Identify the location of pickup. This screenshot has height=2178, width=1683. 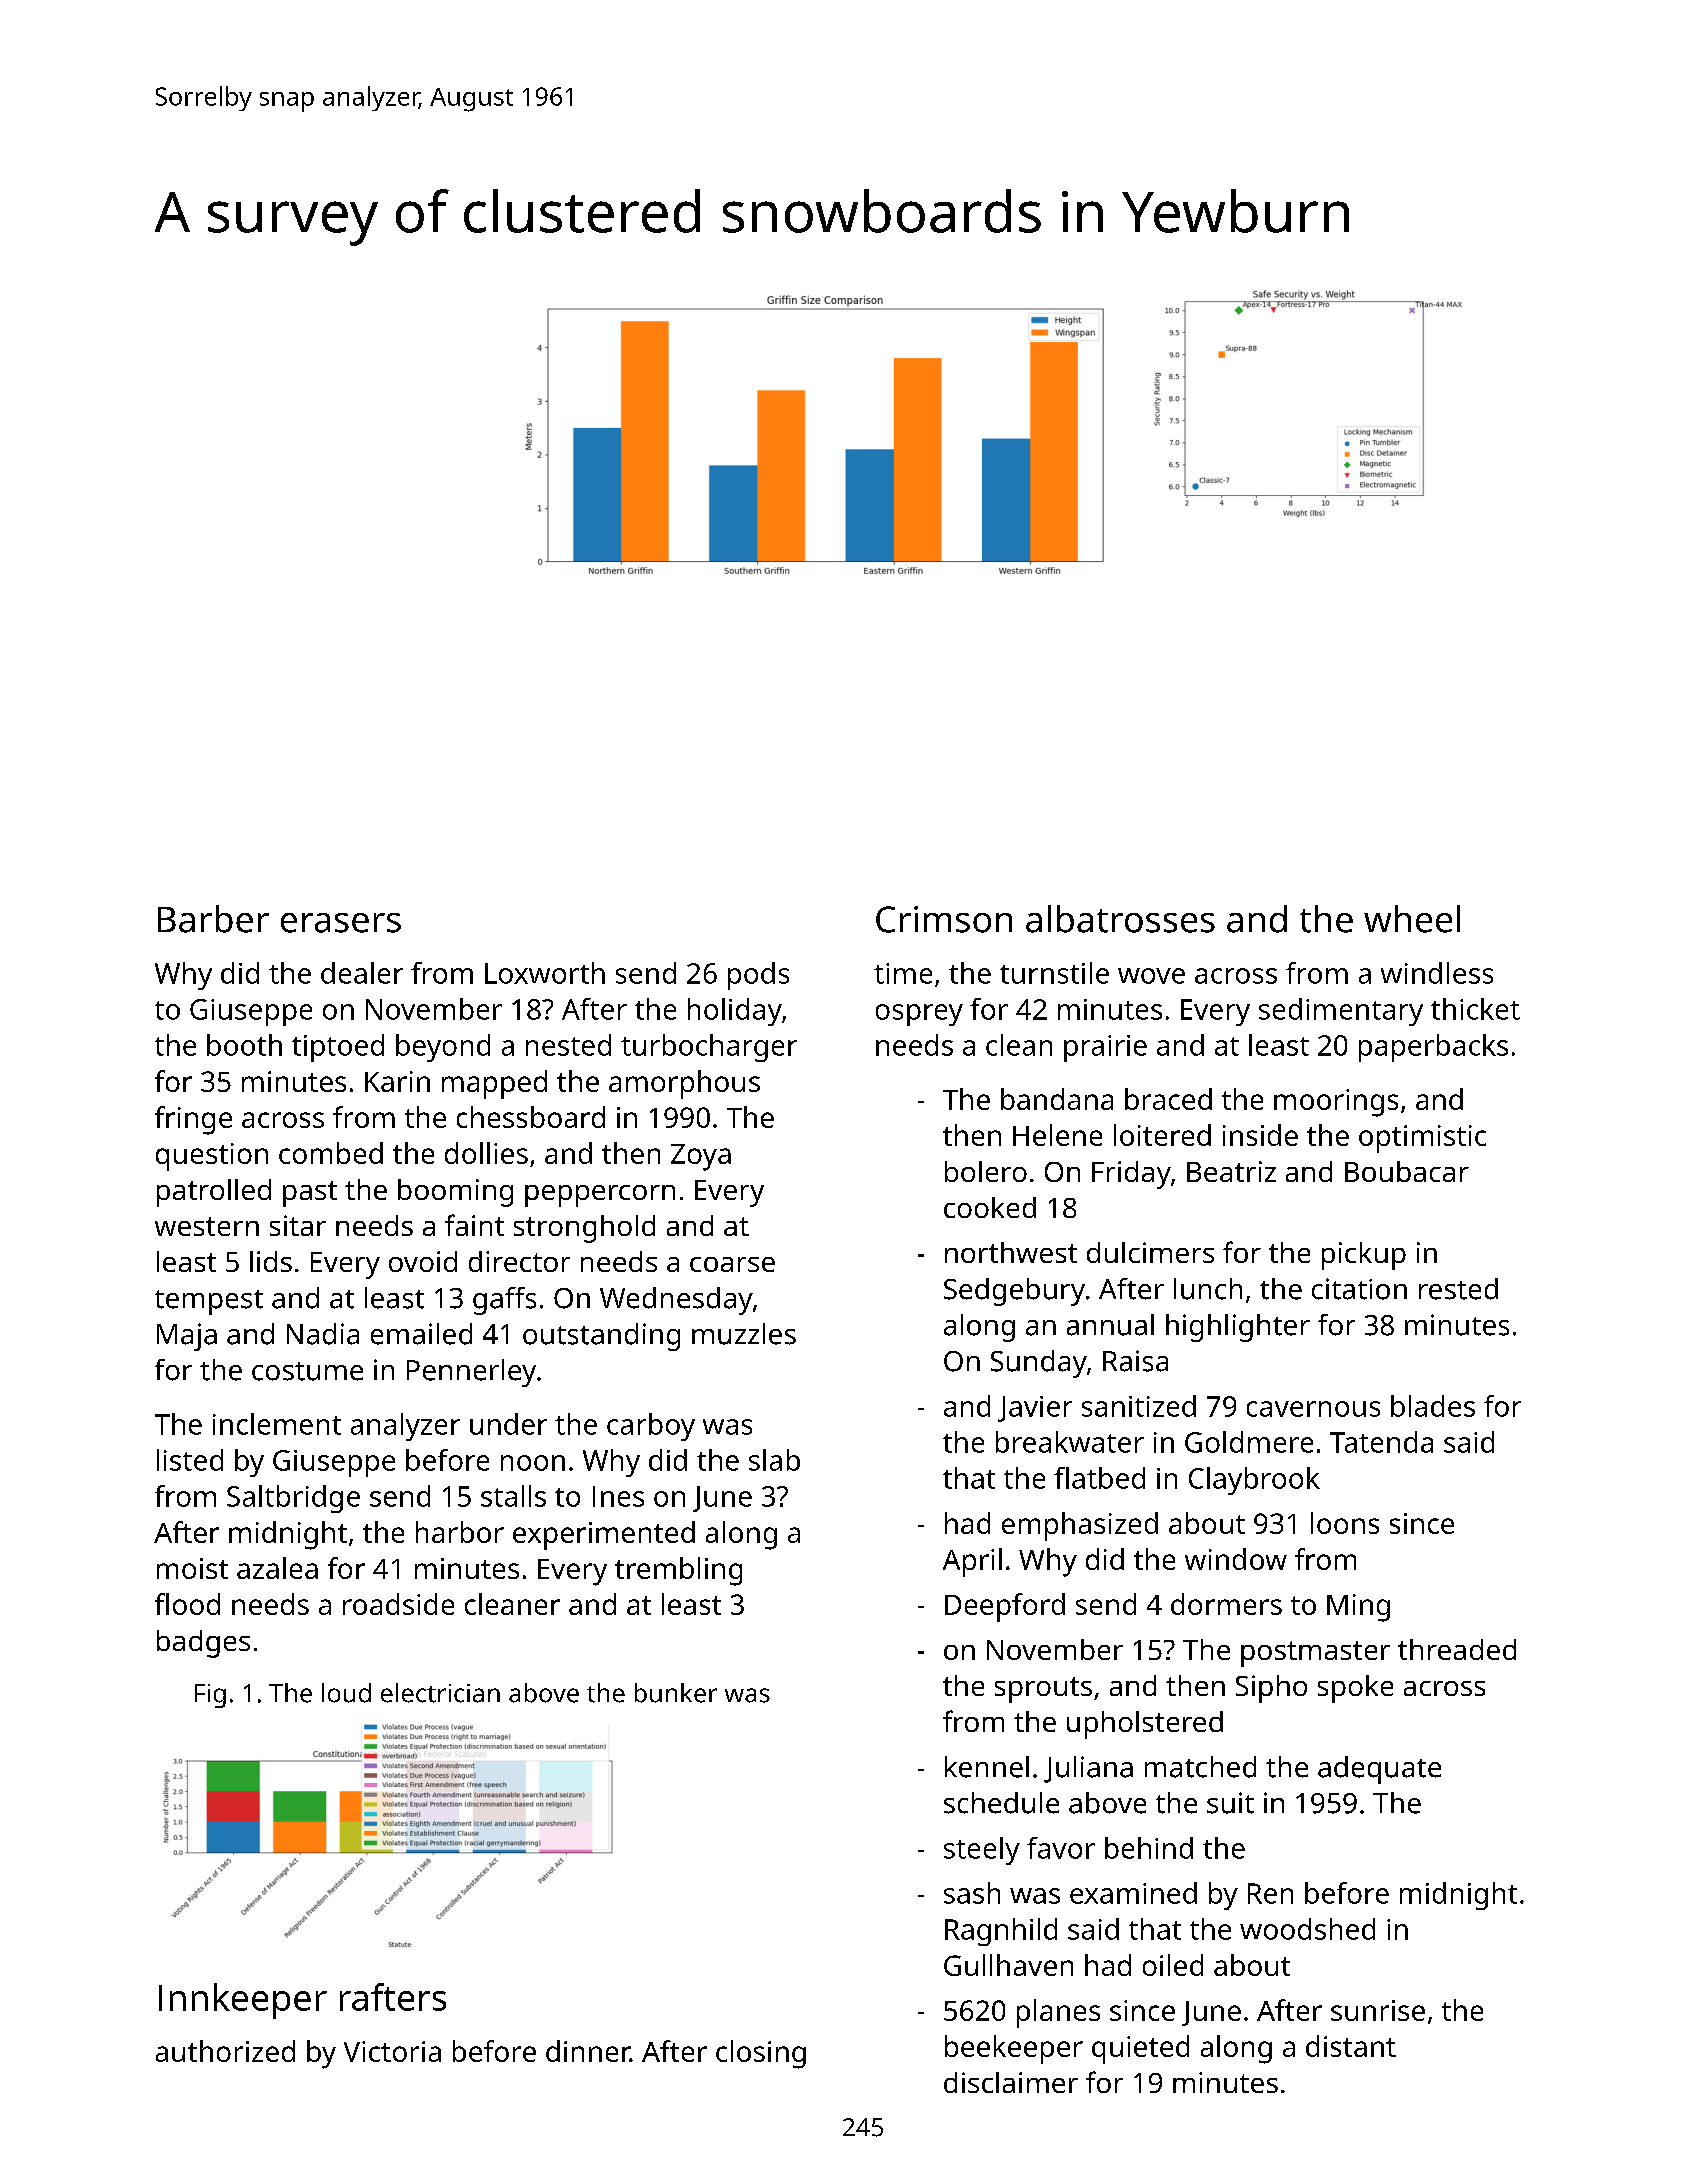
(1364, 1256).
